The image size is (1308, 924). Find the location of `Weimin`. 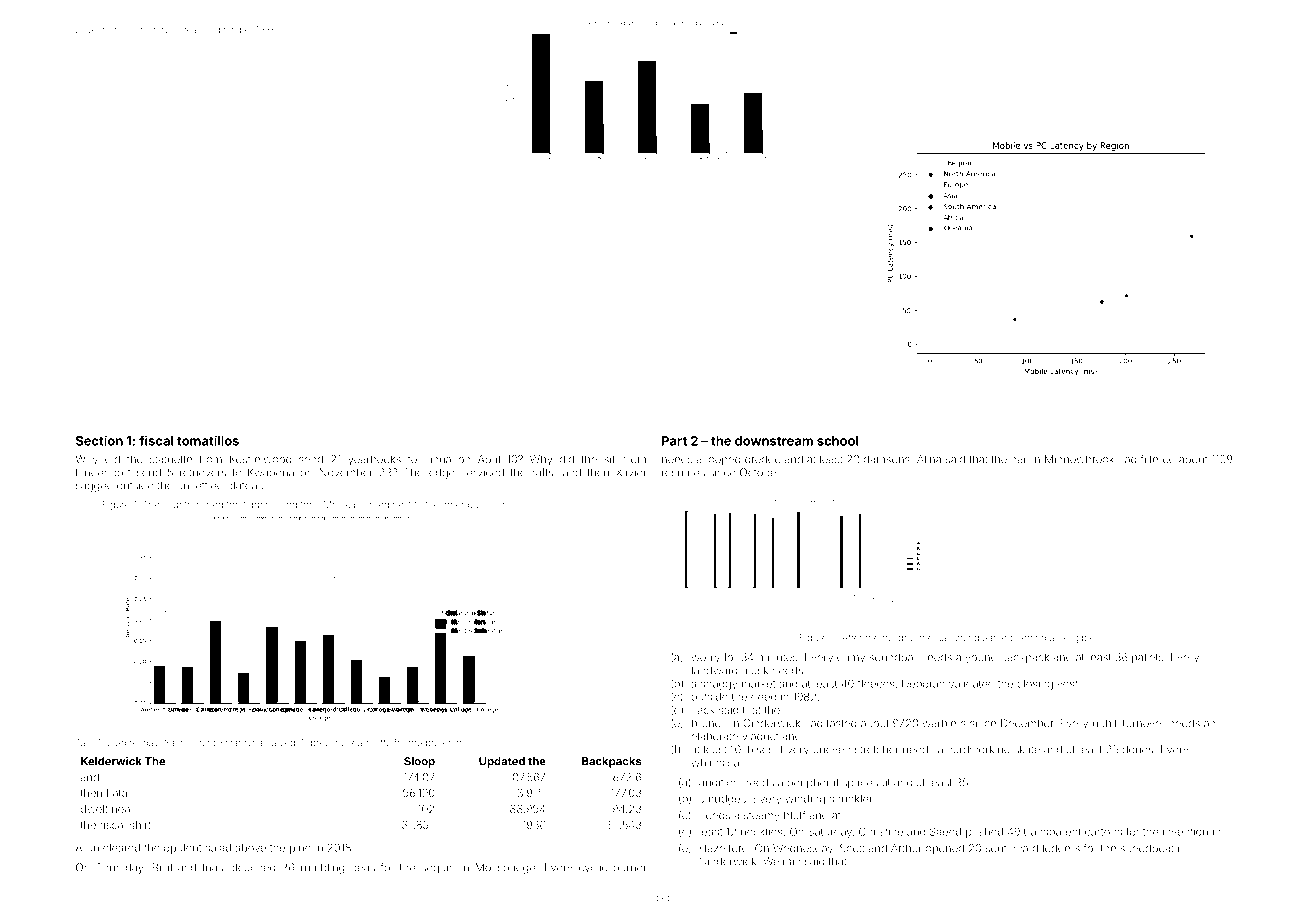

Weimin is located at coordinates (781, 861).
